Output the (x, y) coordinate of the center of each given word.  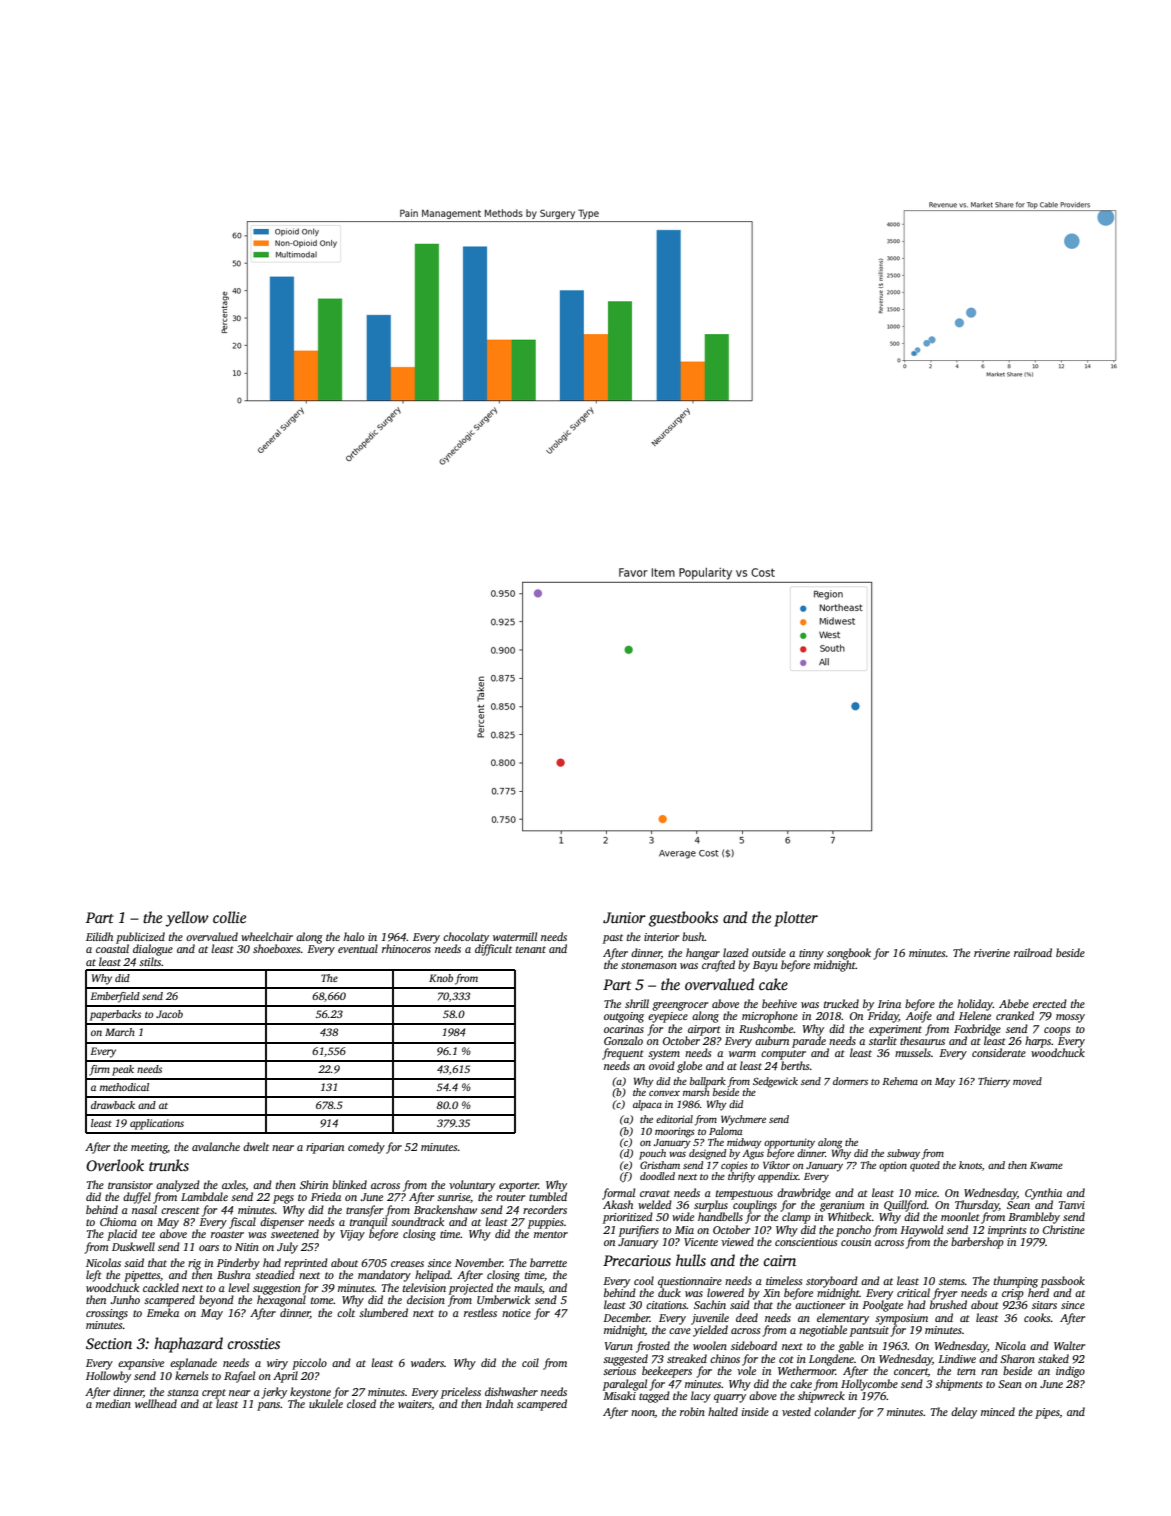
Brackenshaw (445, 1209)
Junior (624, 918)
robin (692, 1411)
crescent (180, 1210)
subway (903, 1154)
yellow (187, 919)
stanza (183, 1392)
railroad (1033, 952)
